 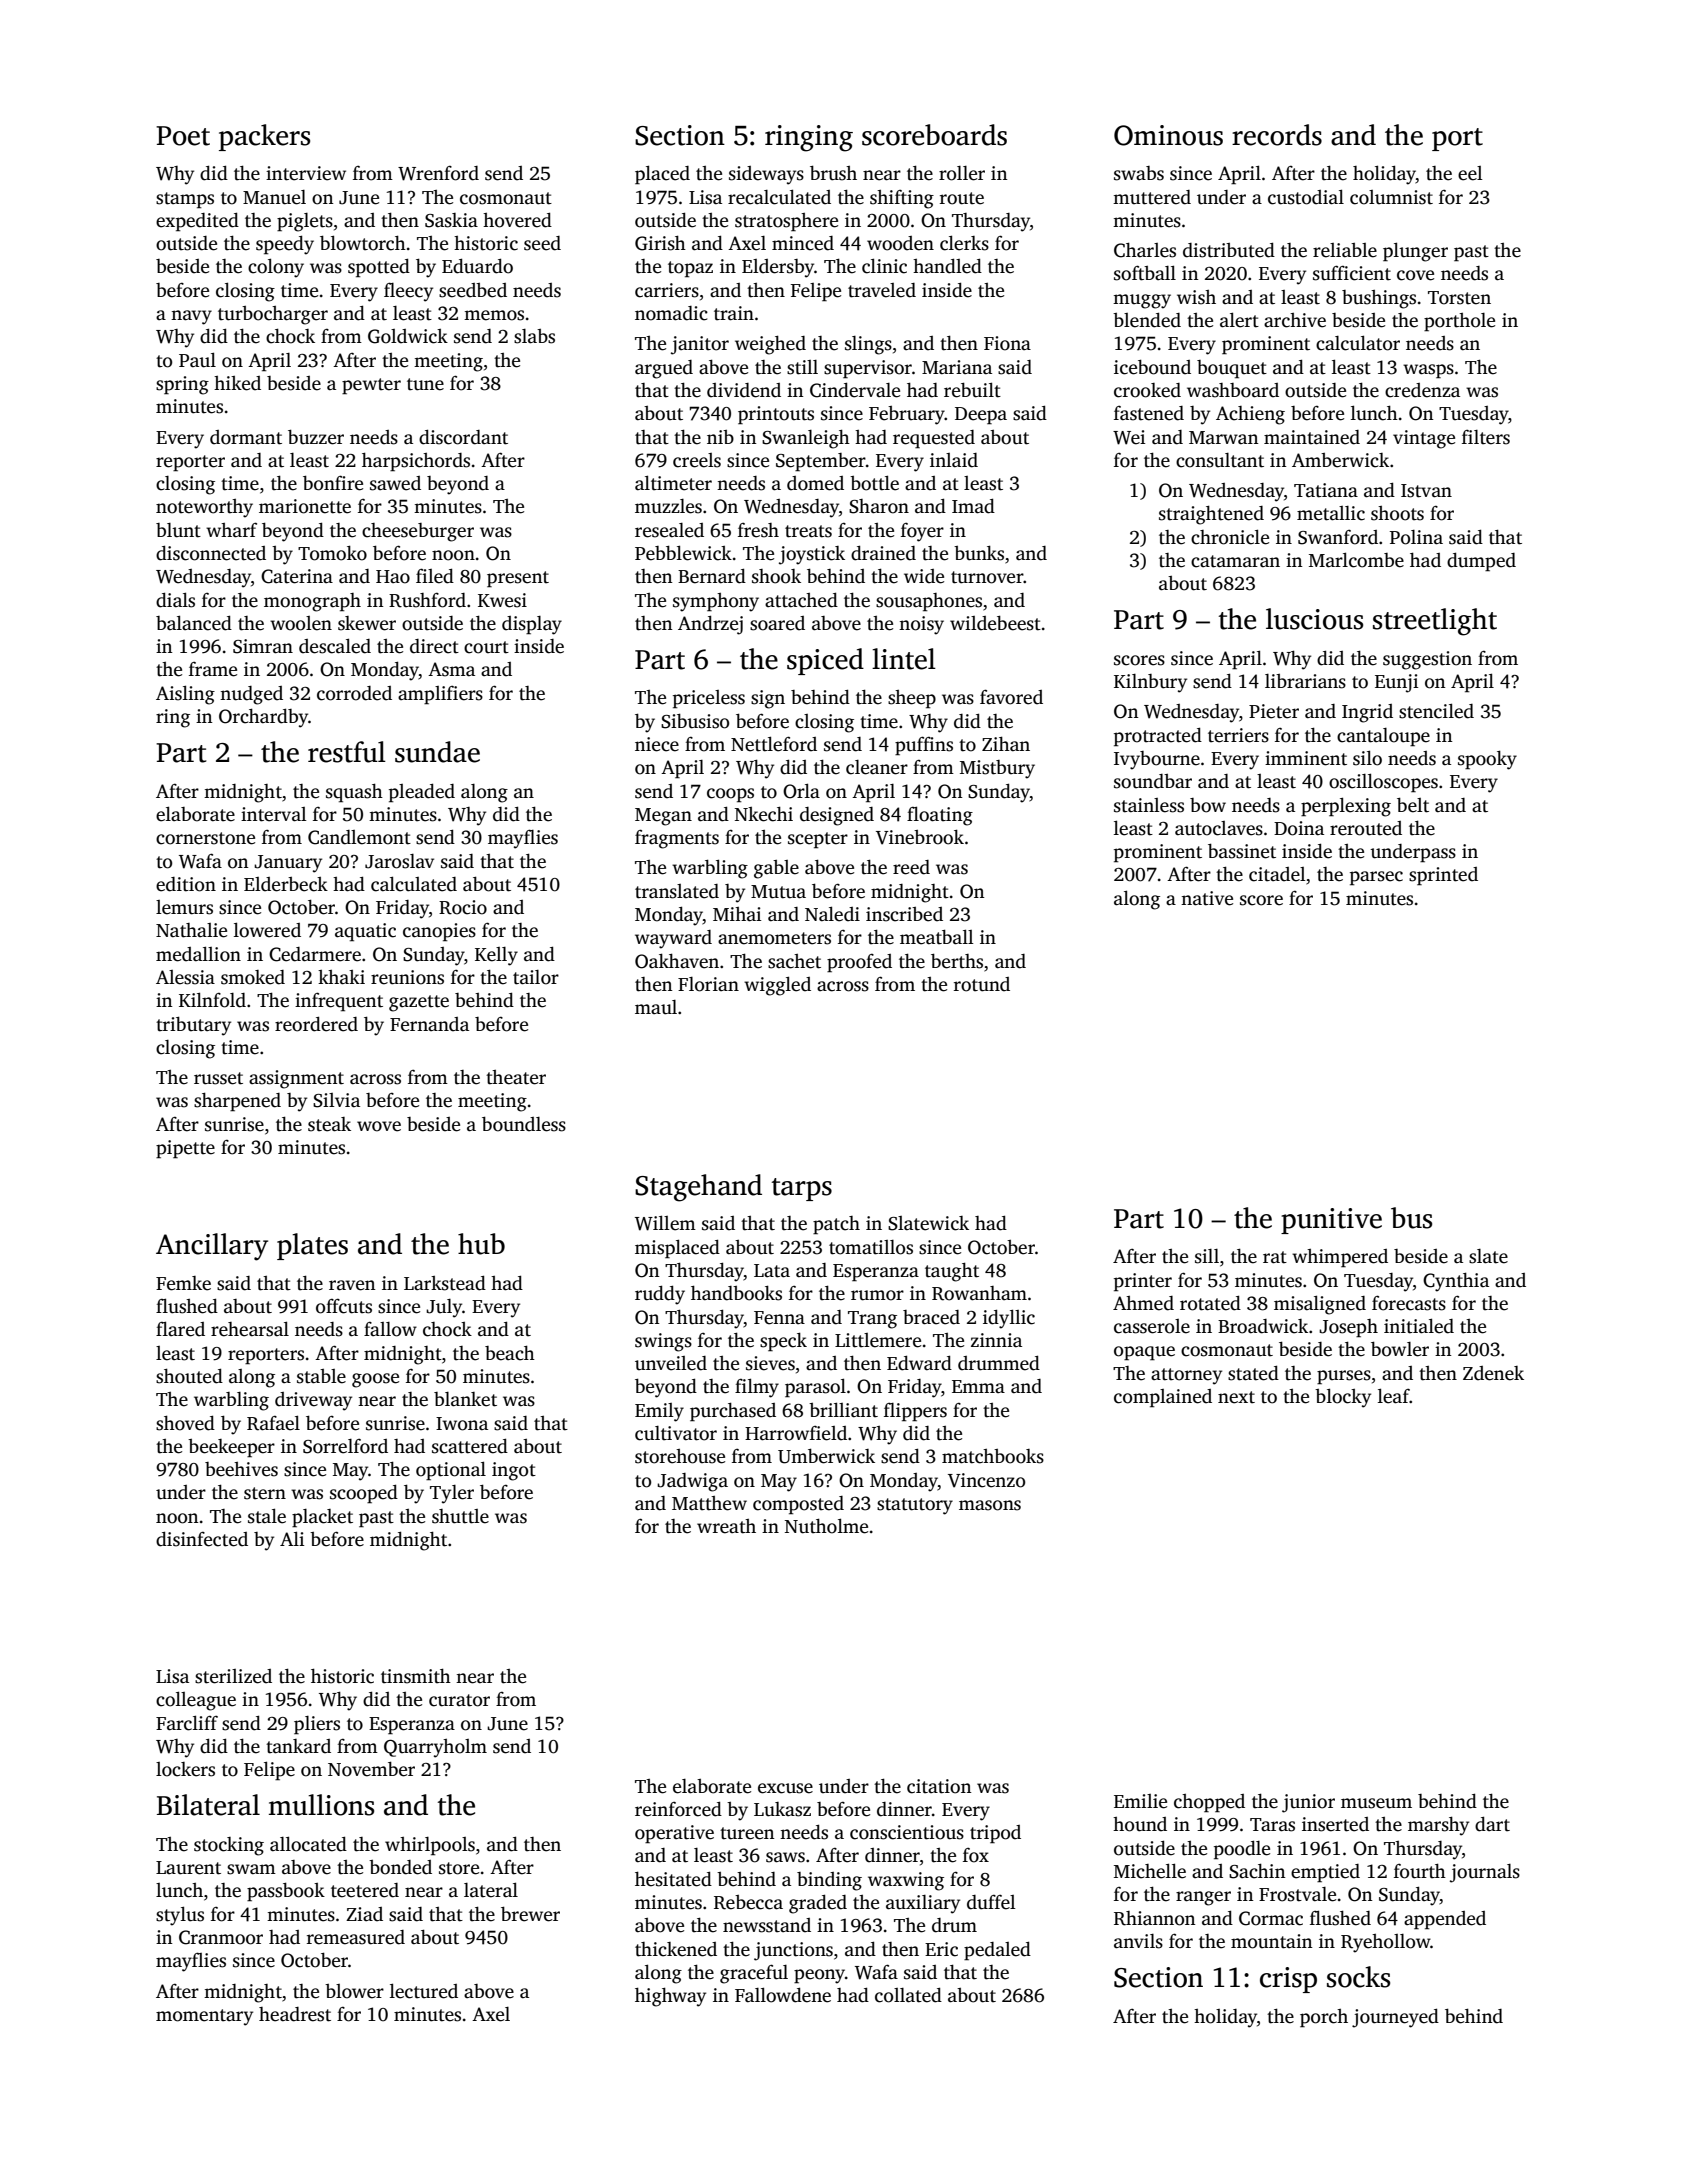 I want to click on wreath, so click(x=726, y=1526).
